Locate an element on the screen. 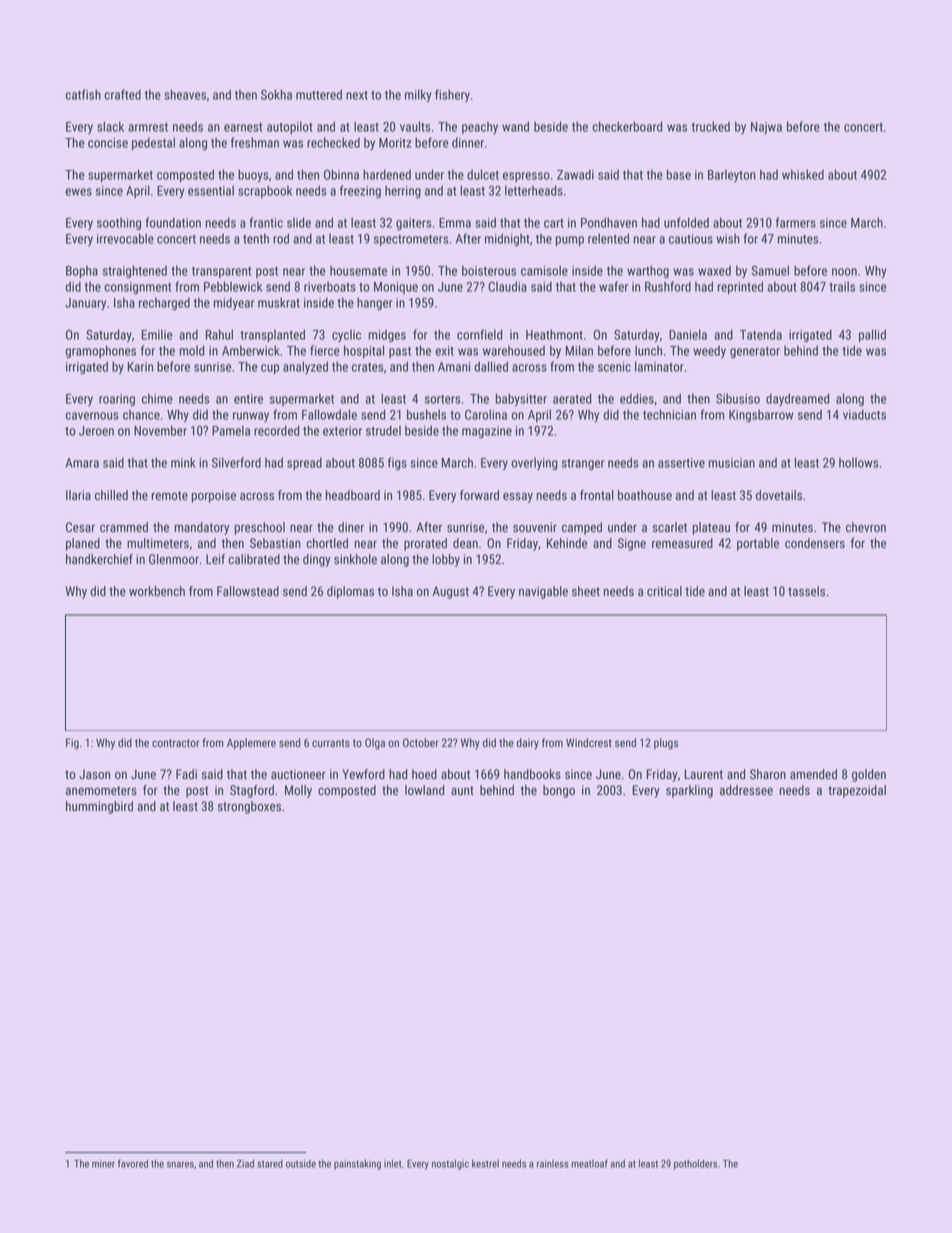  amended is located at coordinates (813, 774).
